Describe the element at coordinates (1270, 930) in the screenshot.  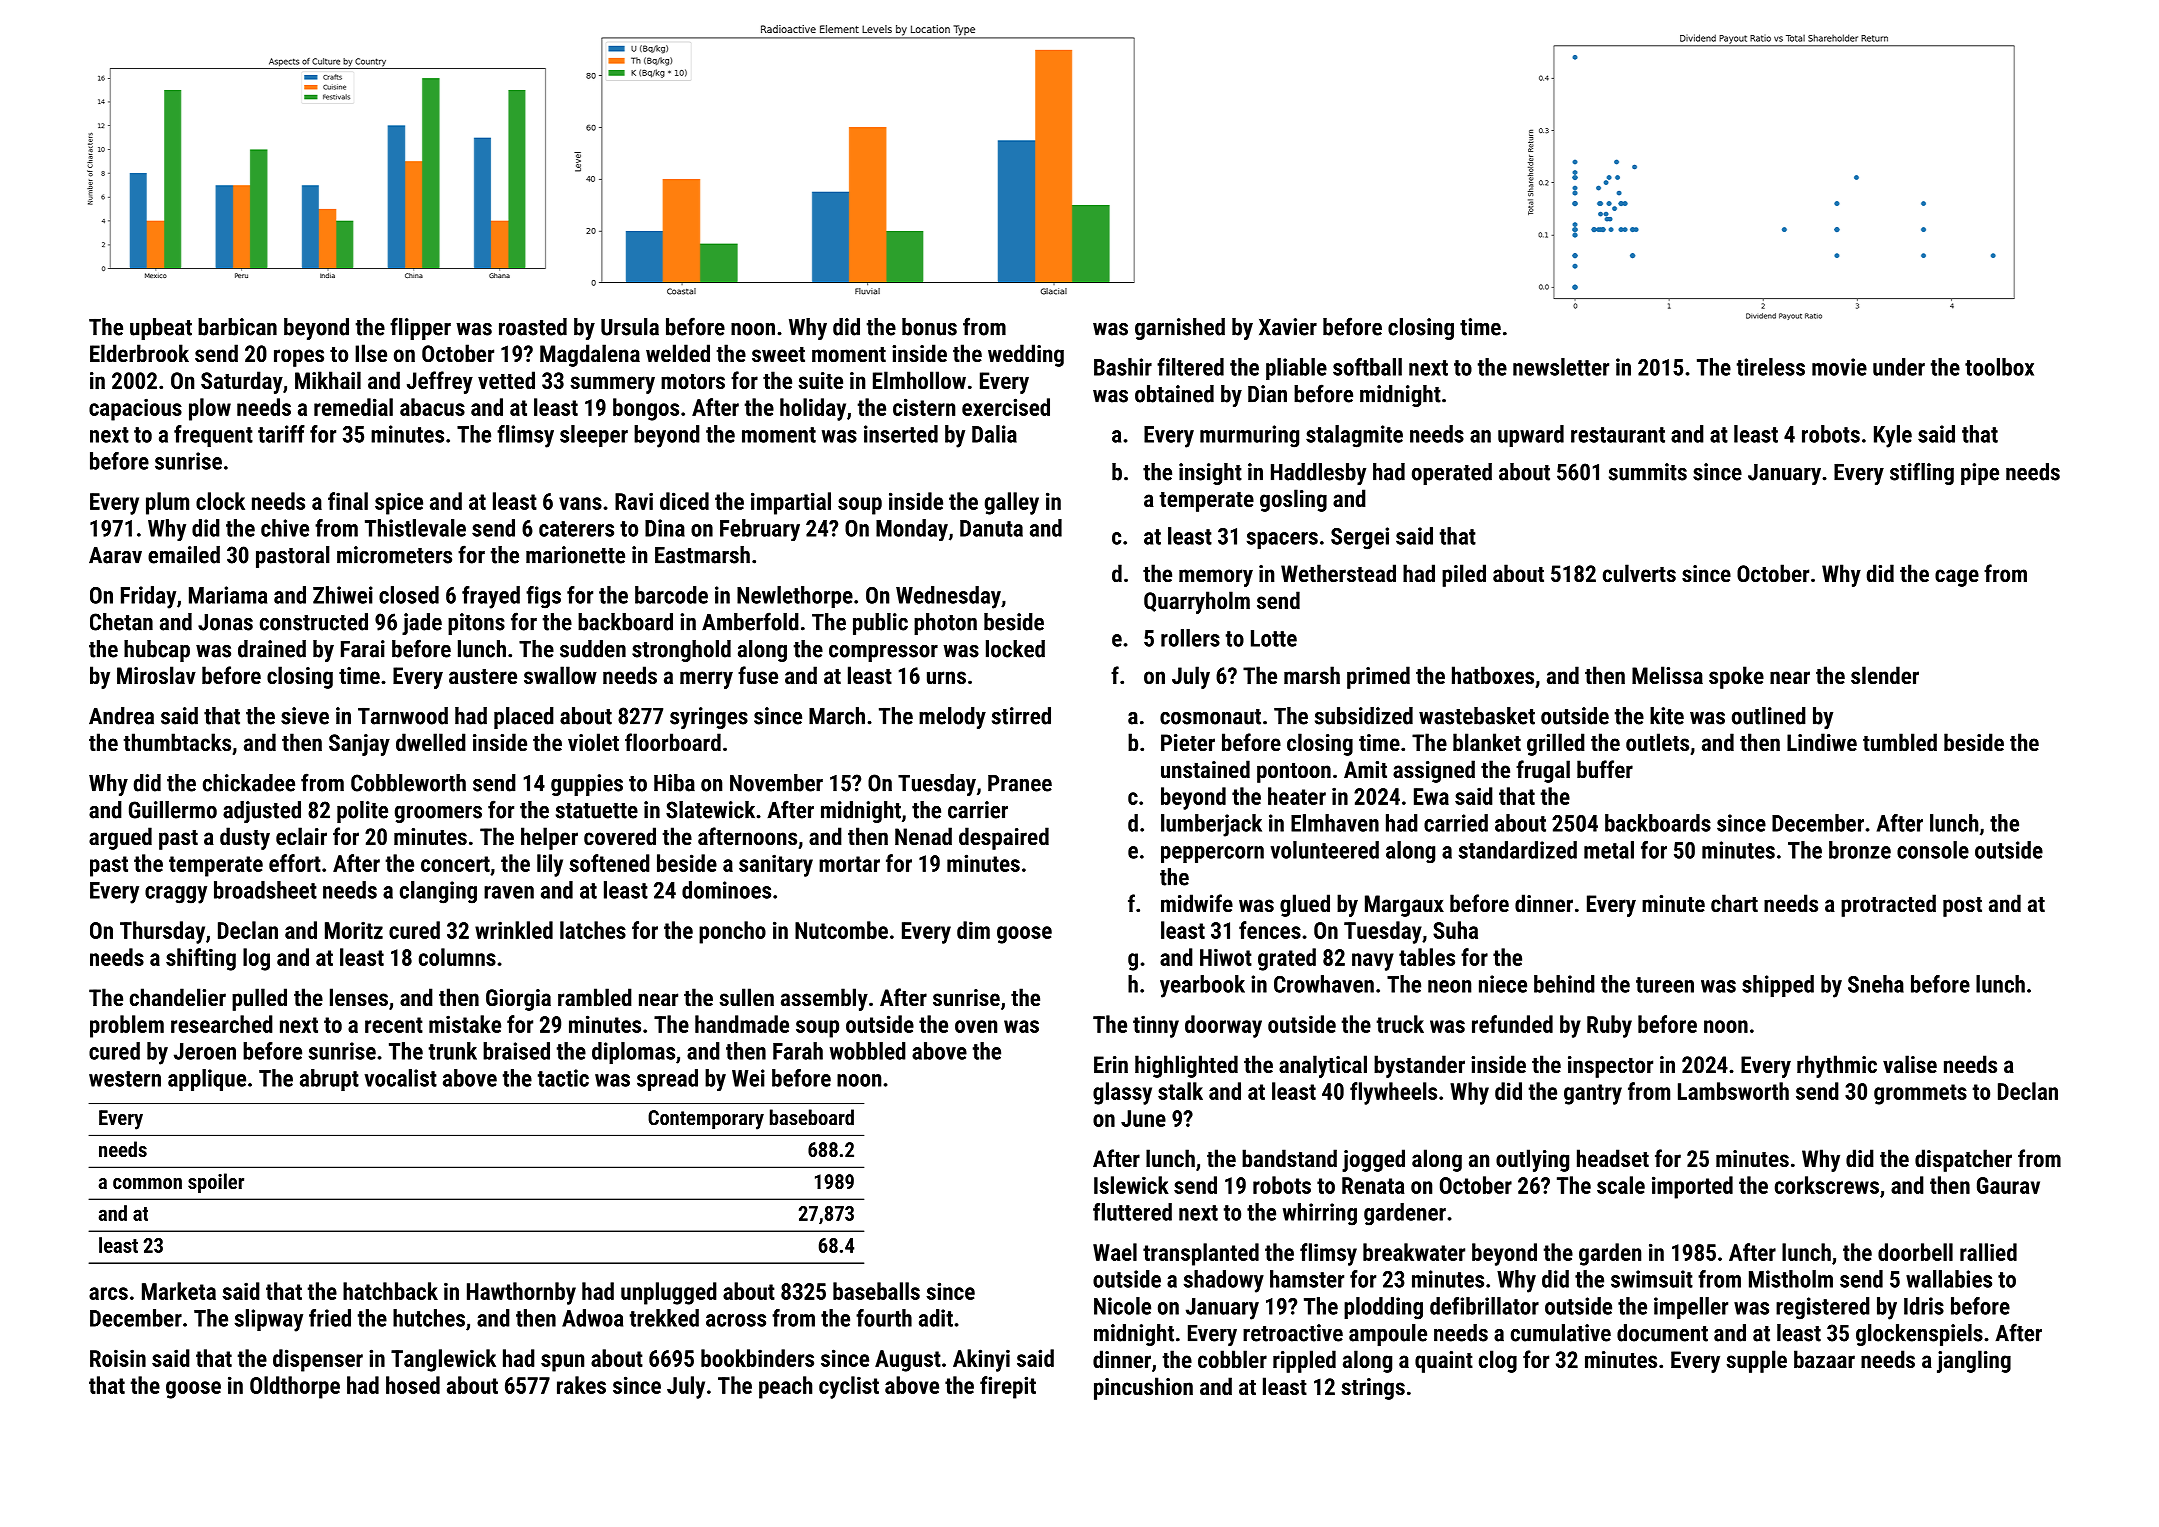
I see `fences` at that location.
